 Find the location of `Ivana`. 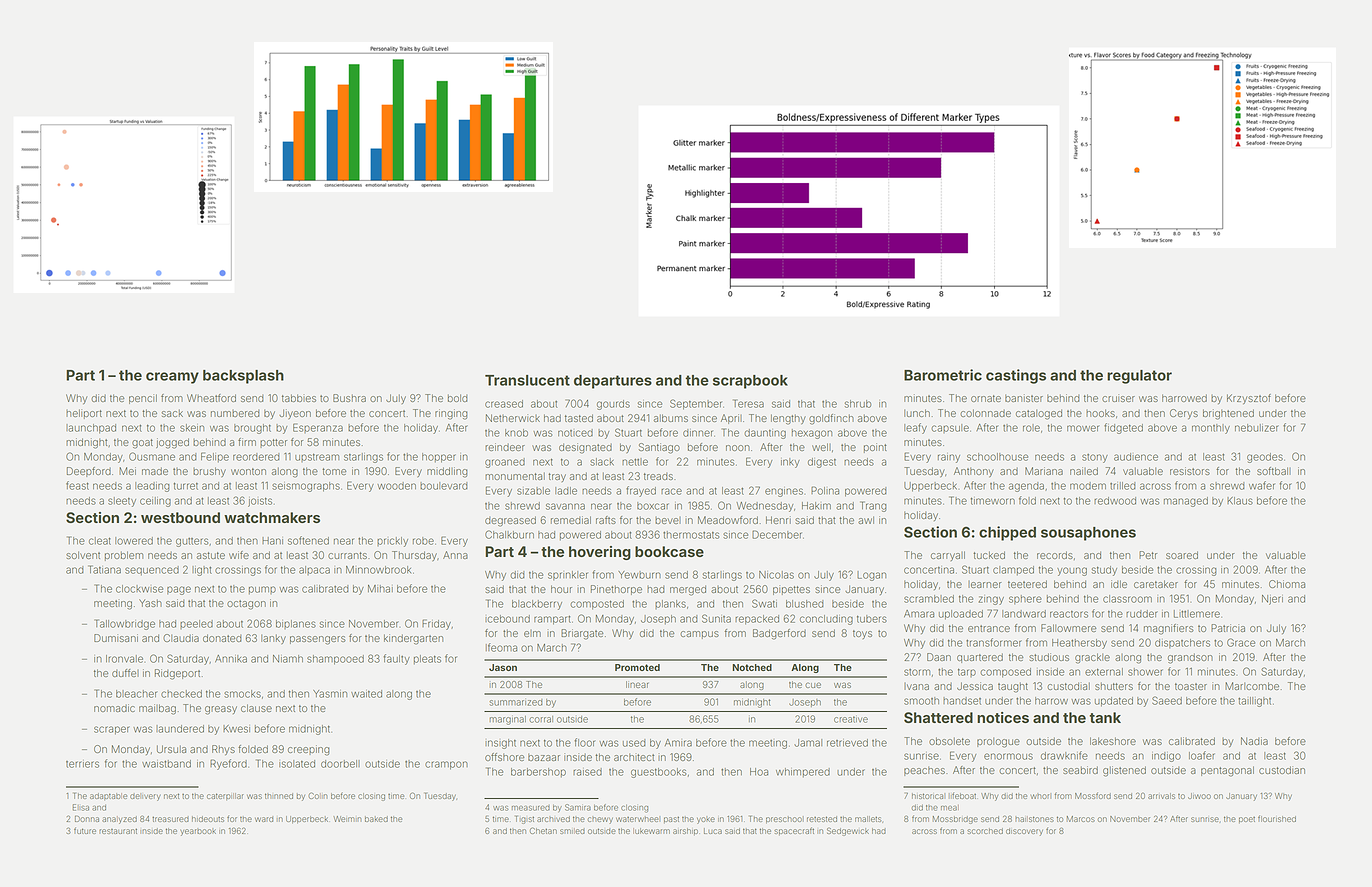

Ivana is located at coordinates (916, 686).
